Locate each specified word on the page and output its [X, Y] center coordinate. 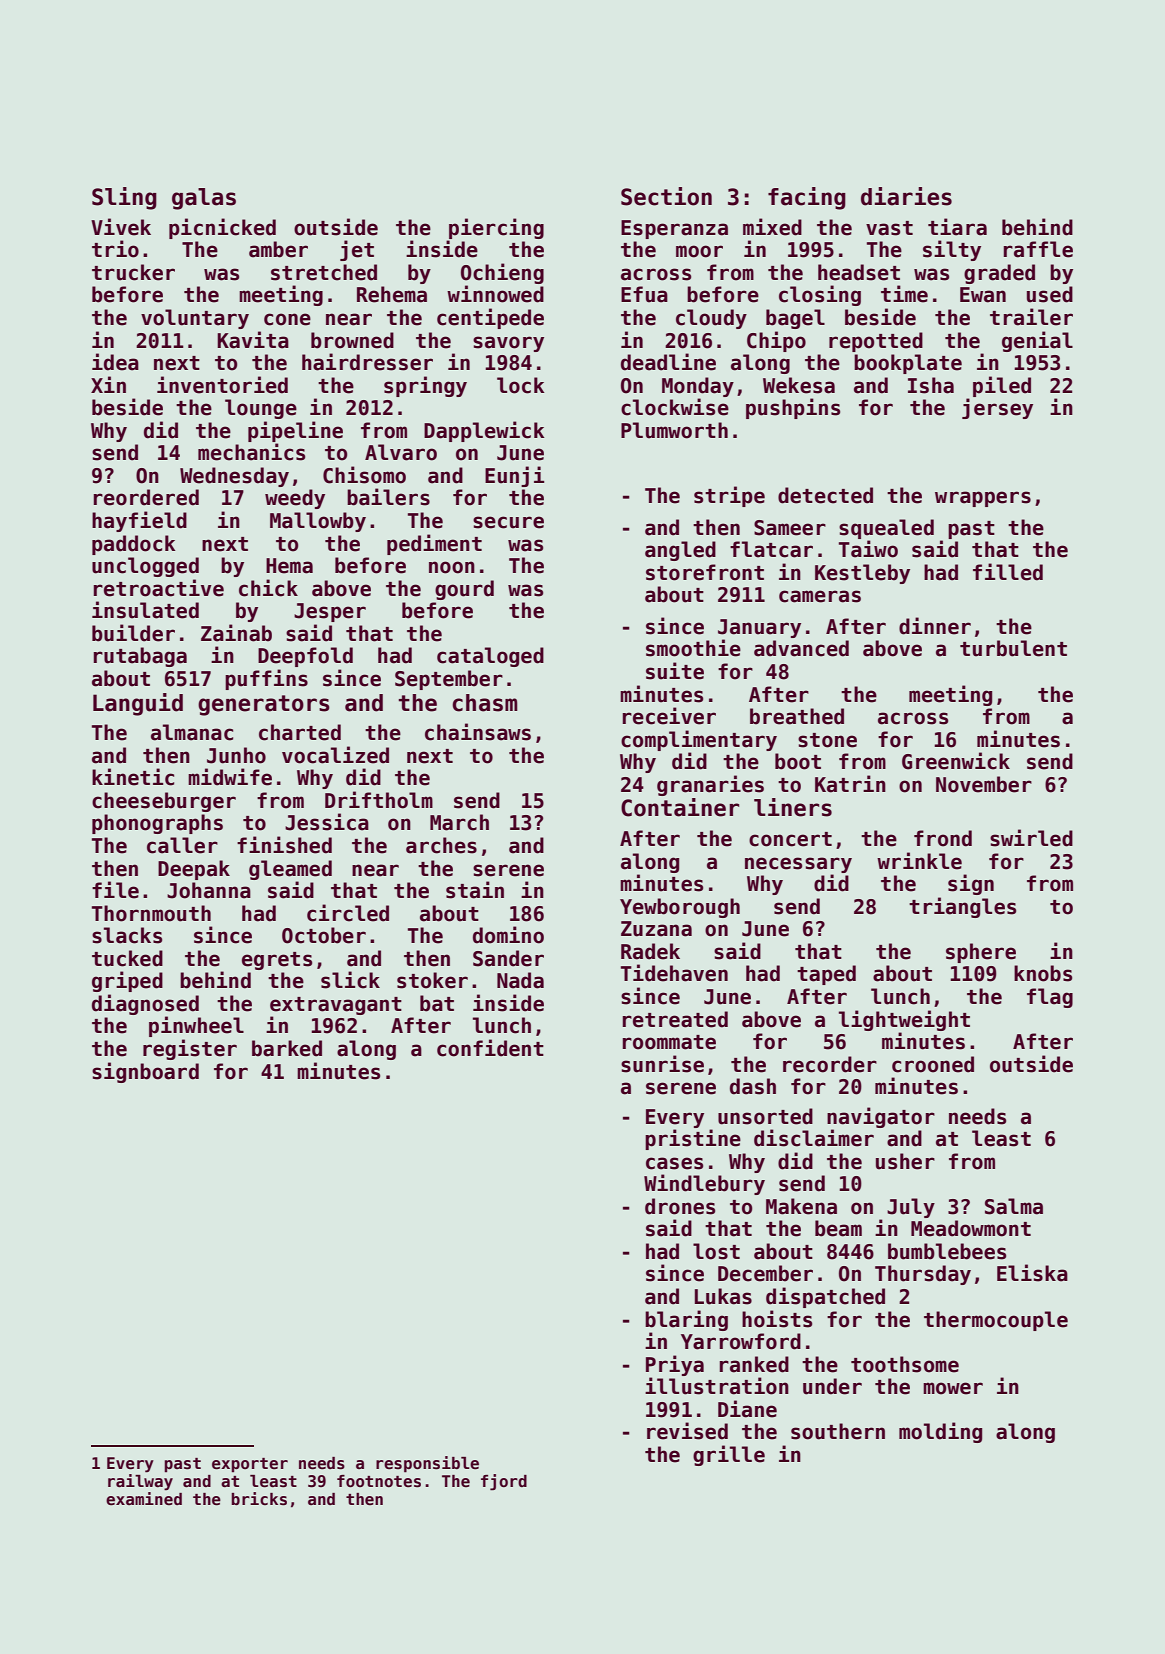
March [459, 822]
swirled [1031, 838]
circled [348, 913]
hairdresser [367, 362]
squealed [886, 529]
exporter [250, 1465]
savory [508, 344]
